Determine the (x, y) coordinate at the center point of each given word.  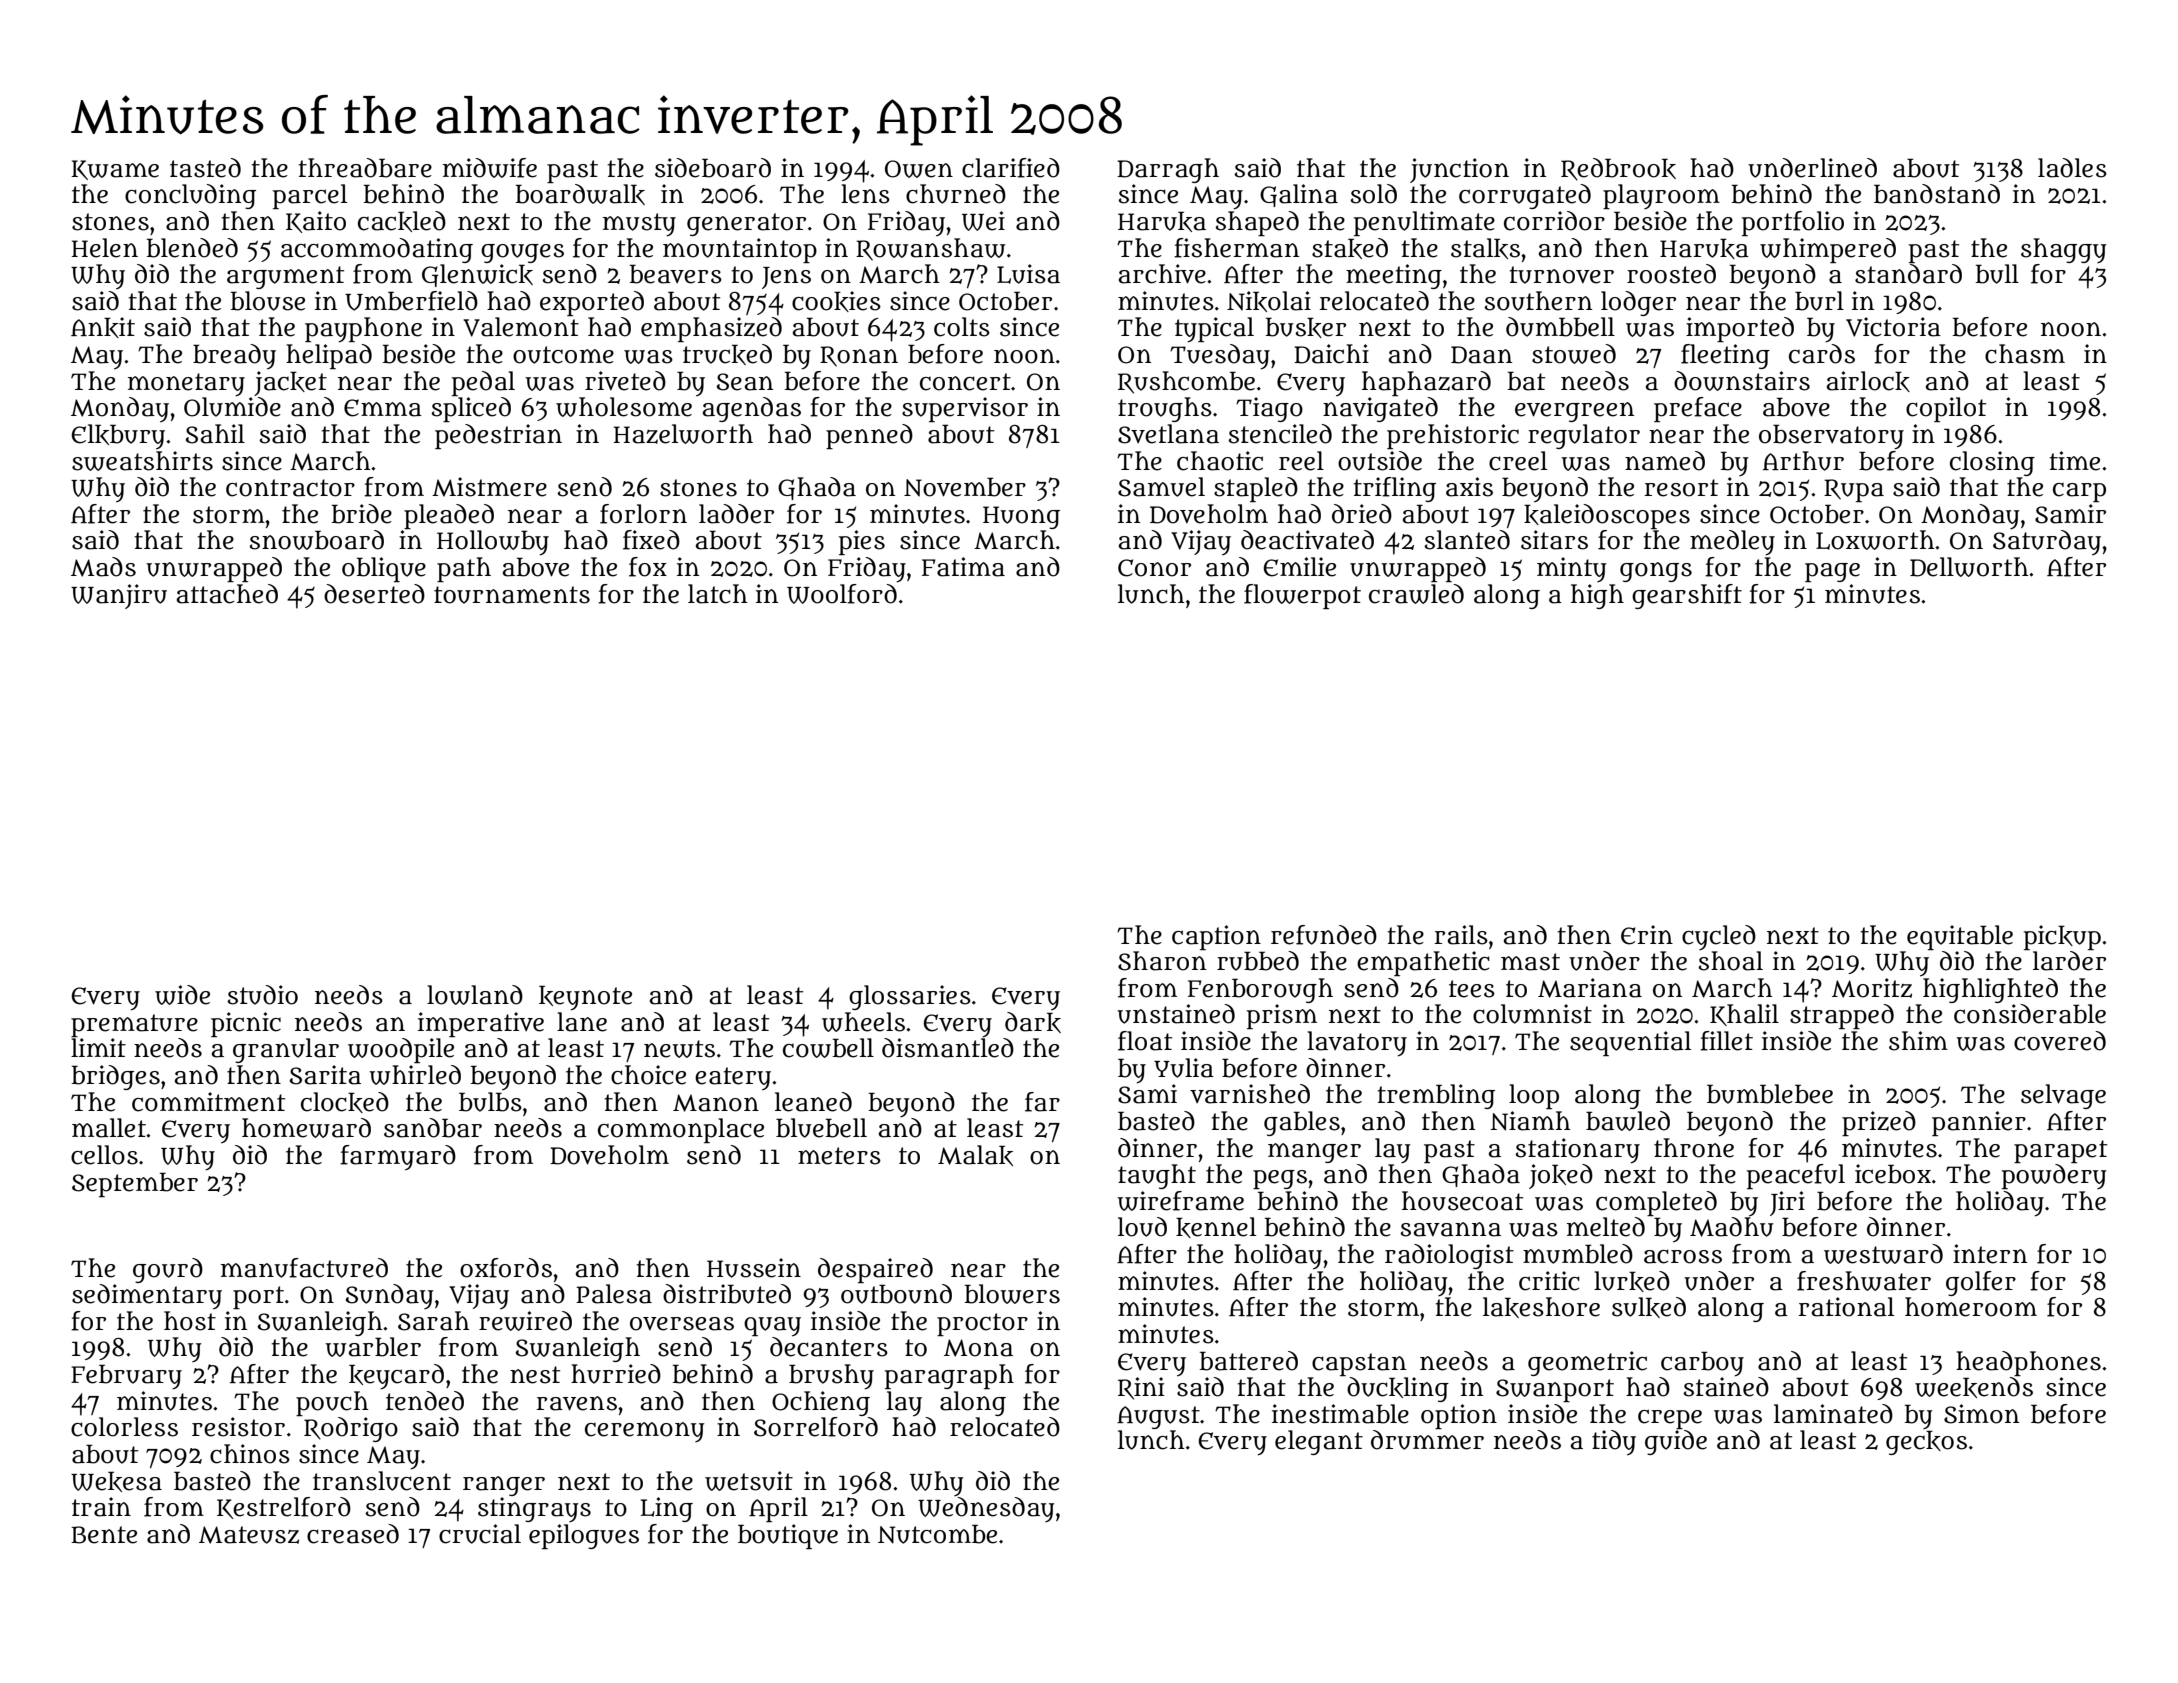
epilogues (584, 1536)
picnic (246, 1024)
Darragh (1168, 170)
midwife (490, 168)
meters (839, 1156)
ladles (2072, 168)
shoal (1730, 961)
